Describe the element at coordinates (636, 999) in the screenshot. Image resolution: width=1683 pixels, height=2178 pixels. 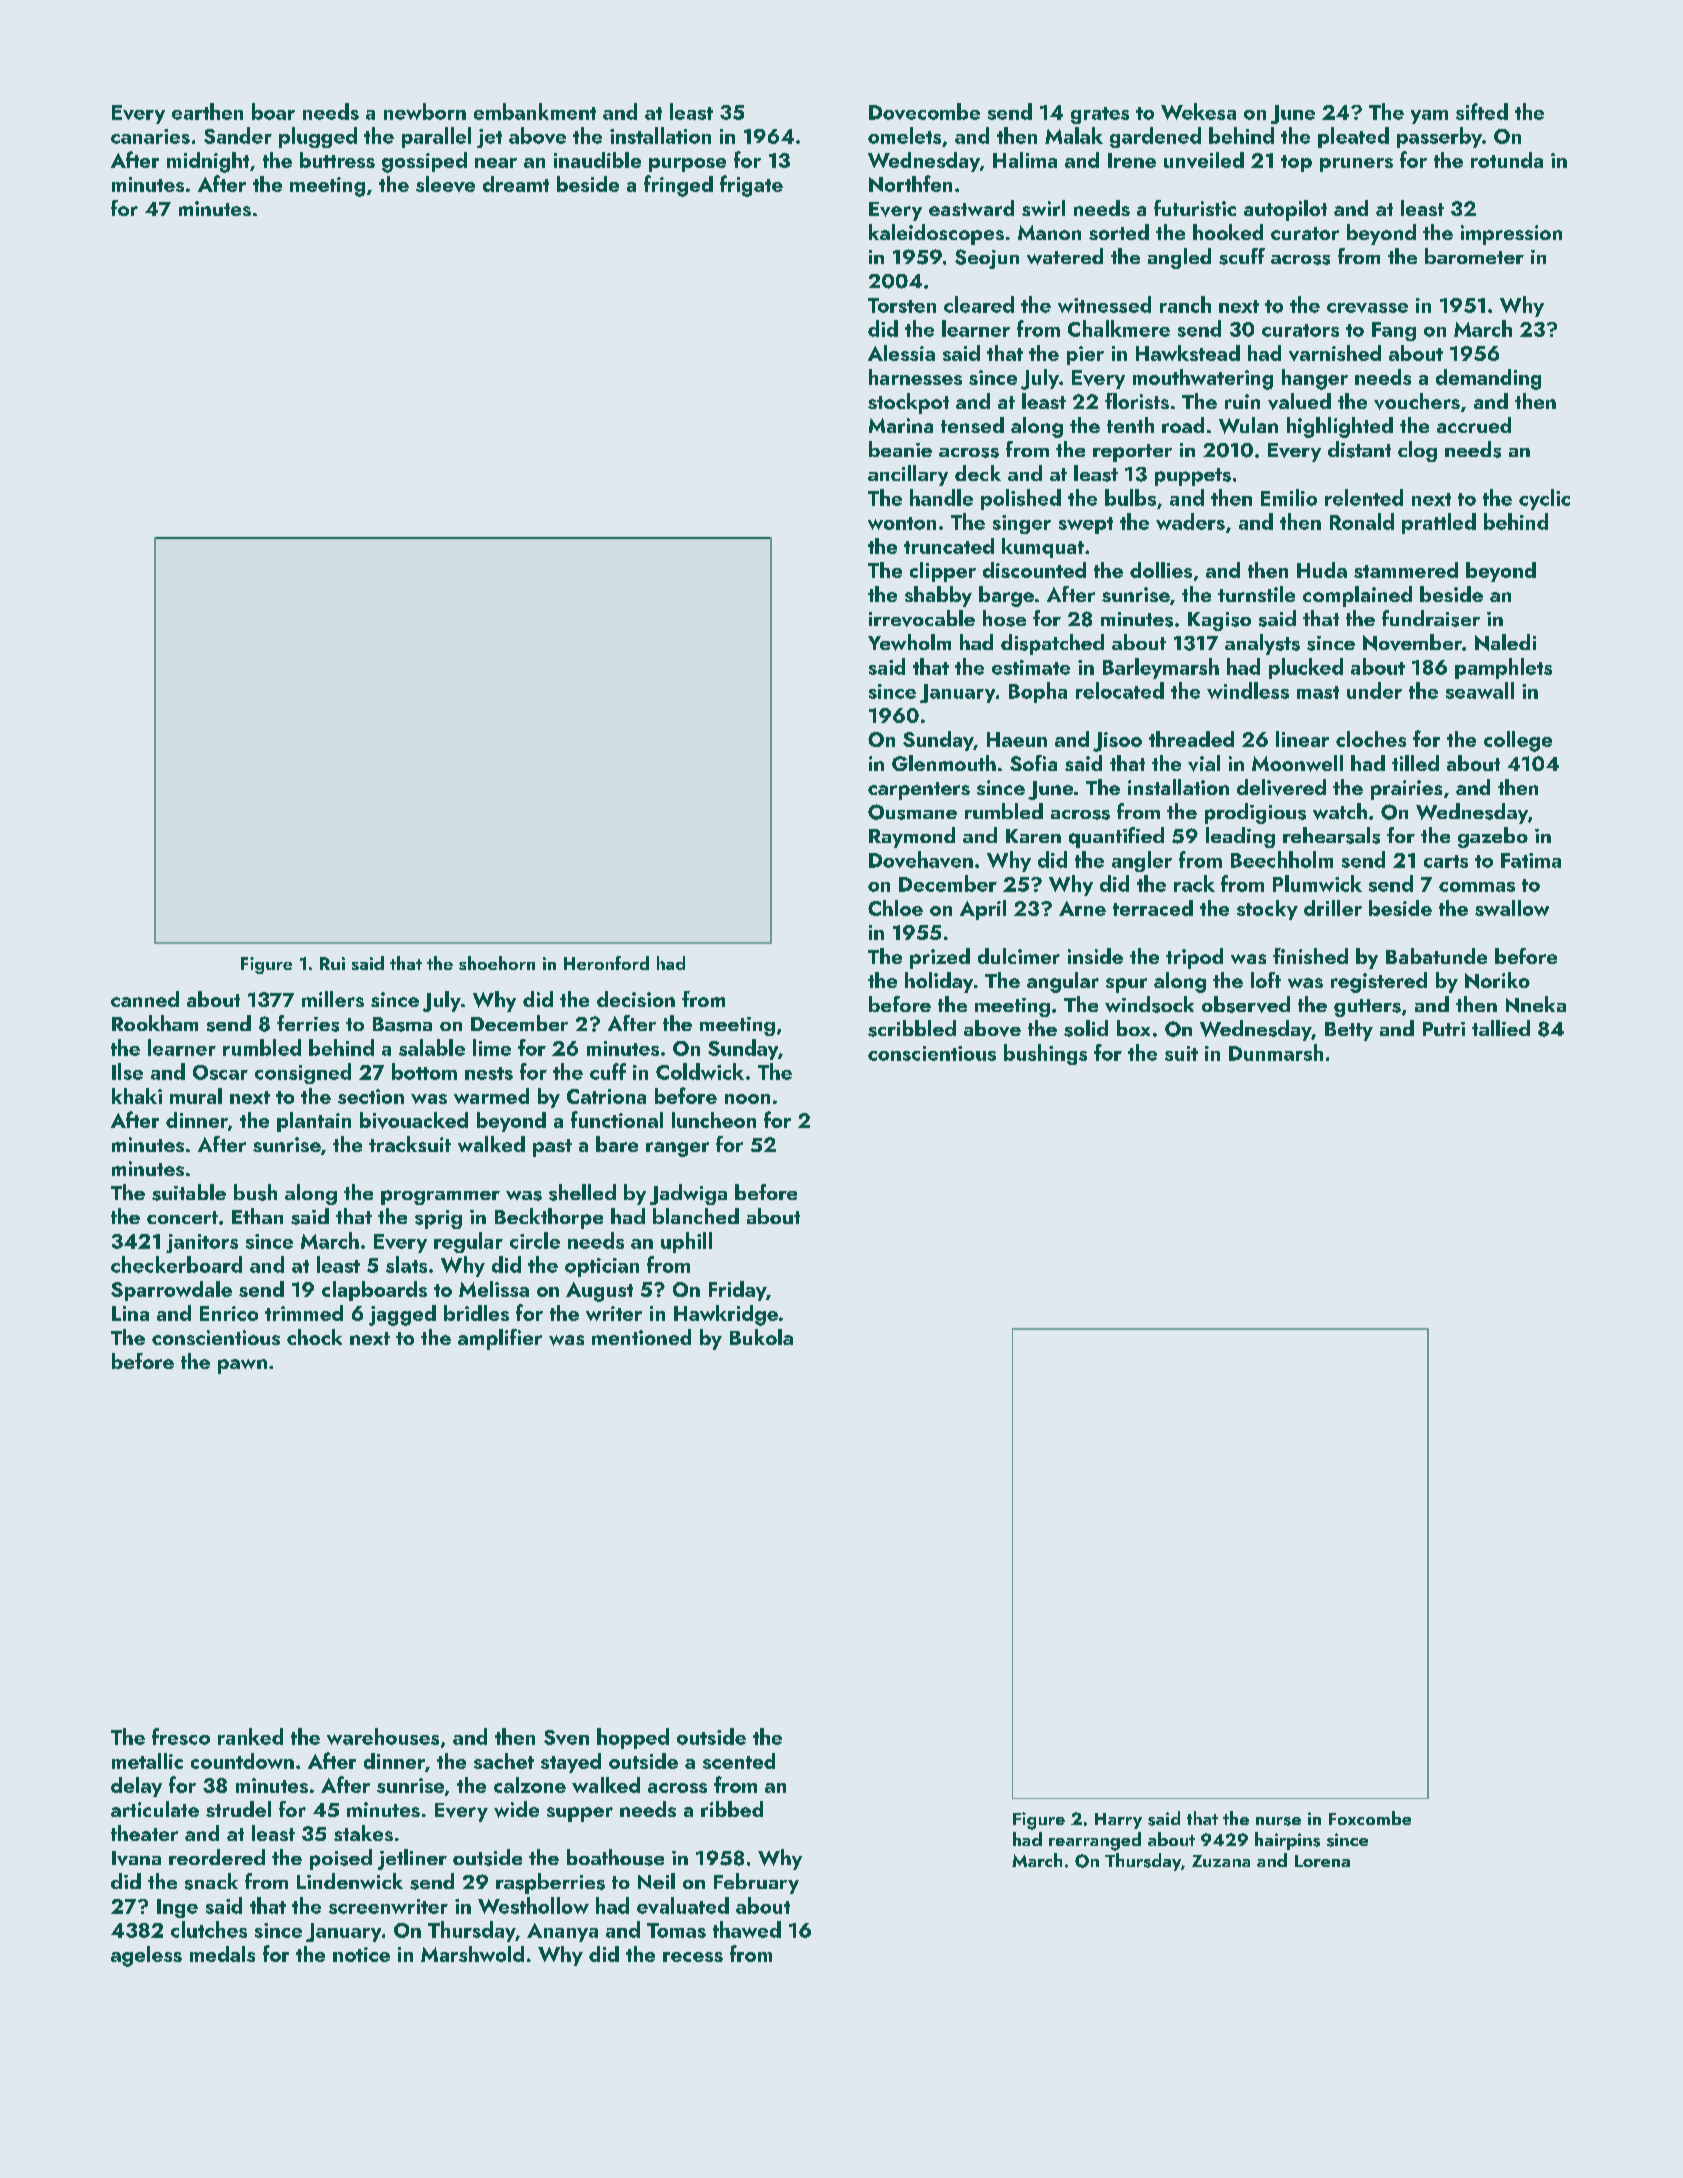
I see `decision` at that location.
